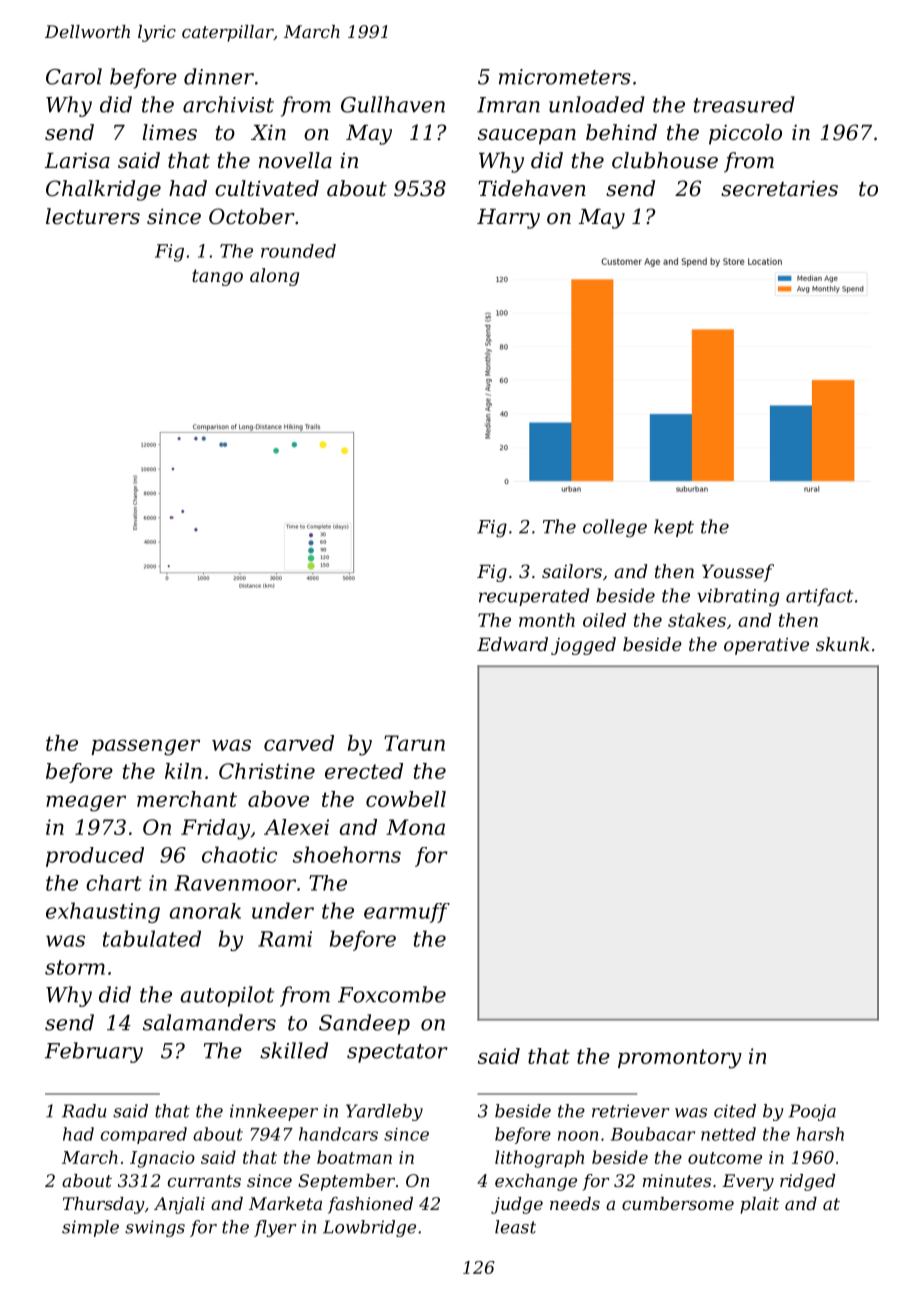 The height and width of the image is (1314, 924). What do you see at coordinates (183, 771) in the image?
I see `kiln` at bounding box center [183, 771].
